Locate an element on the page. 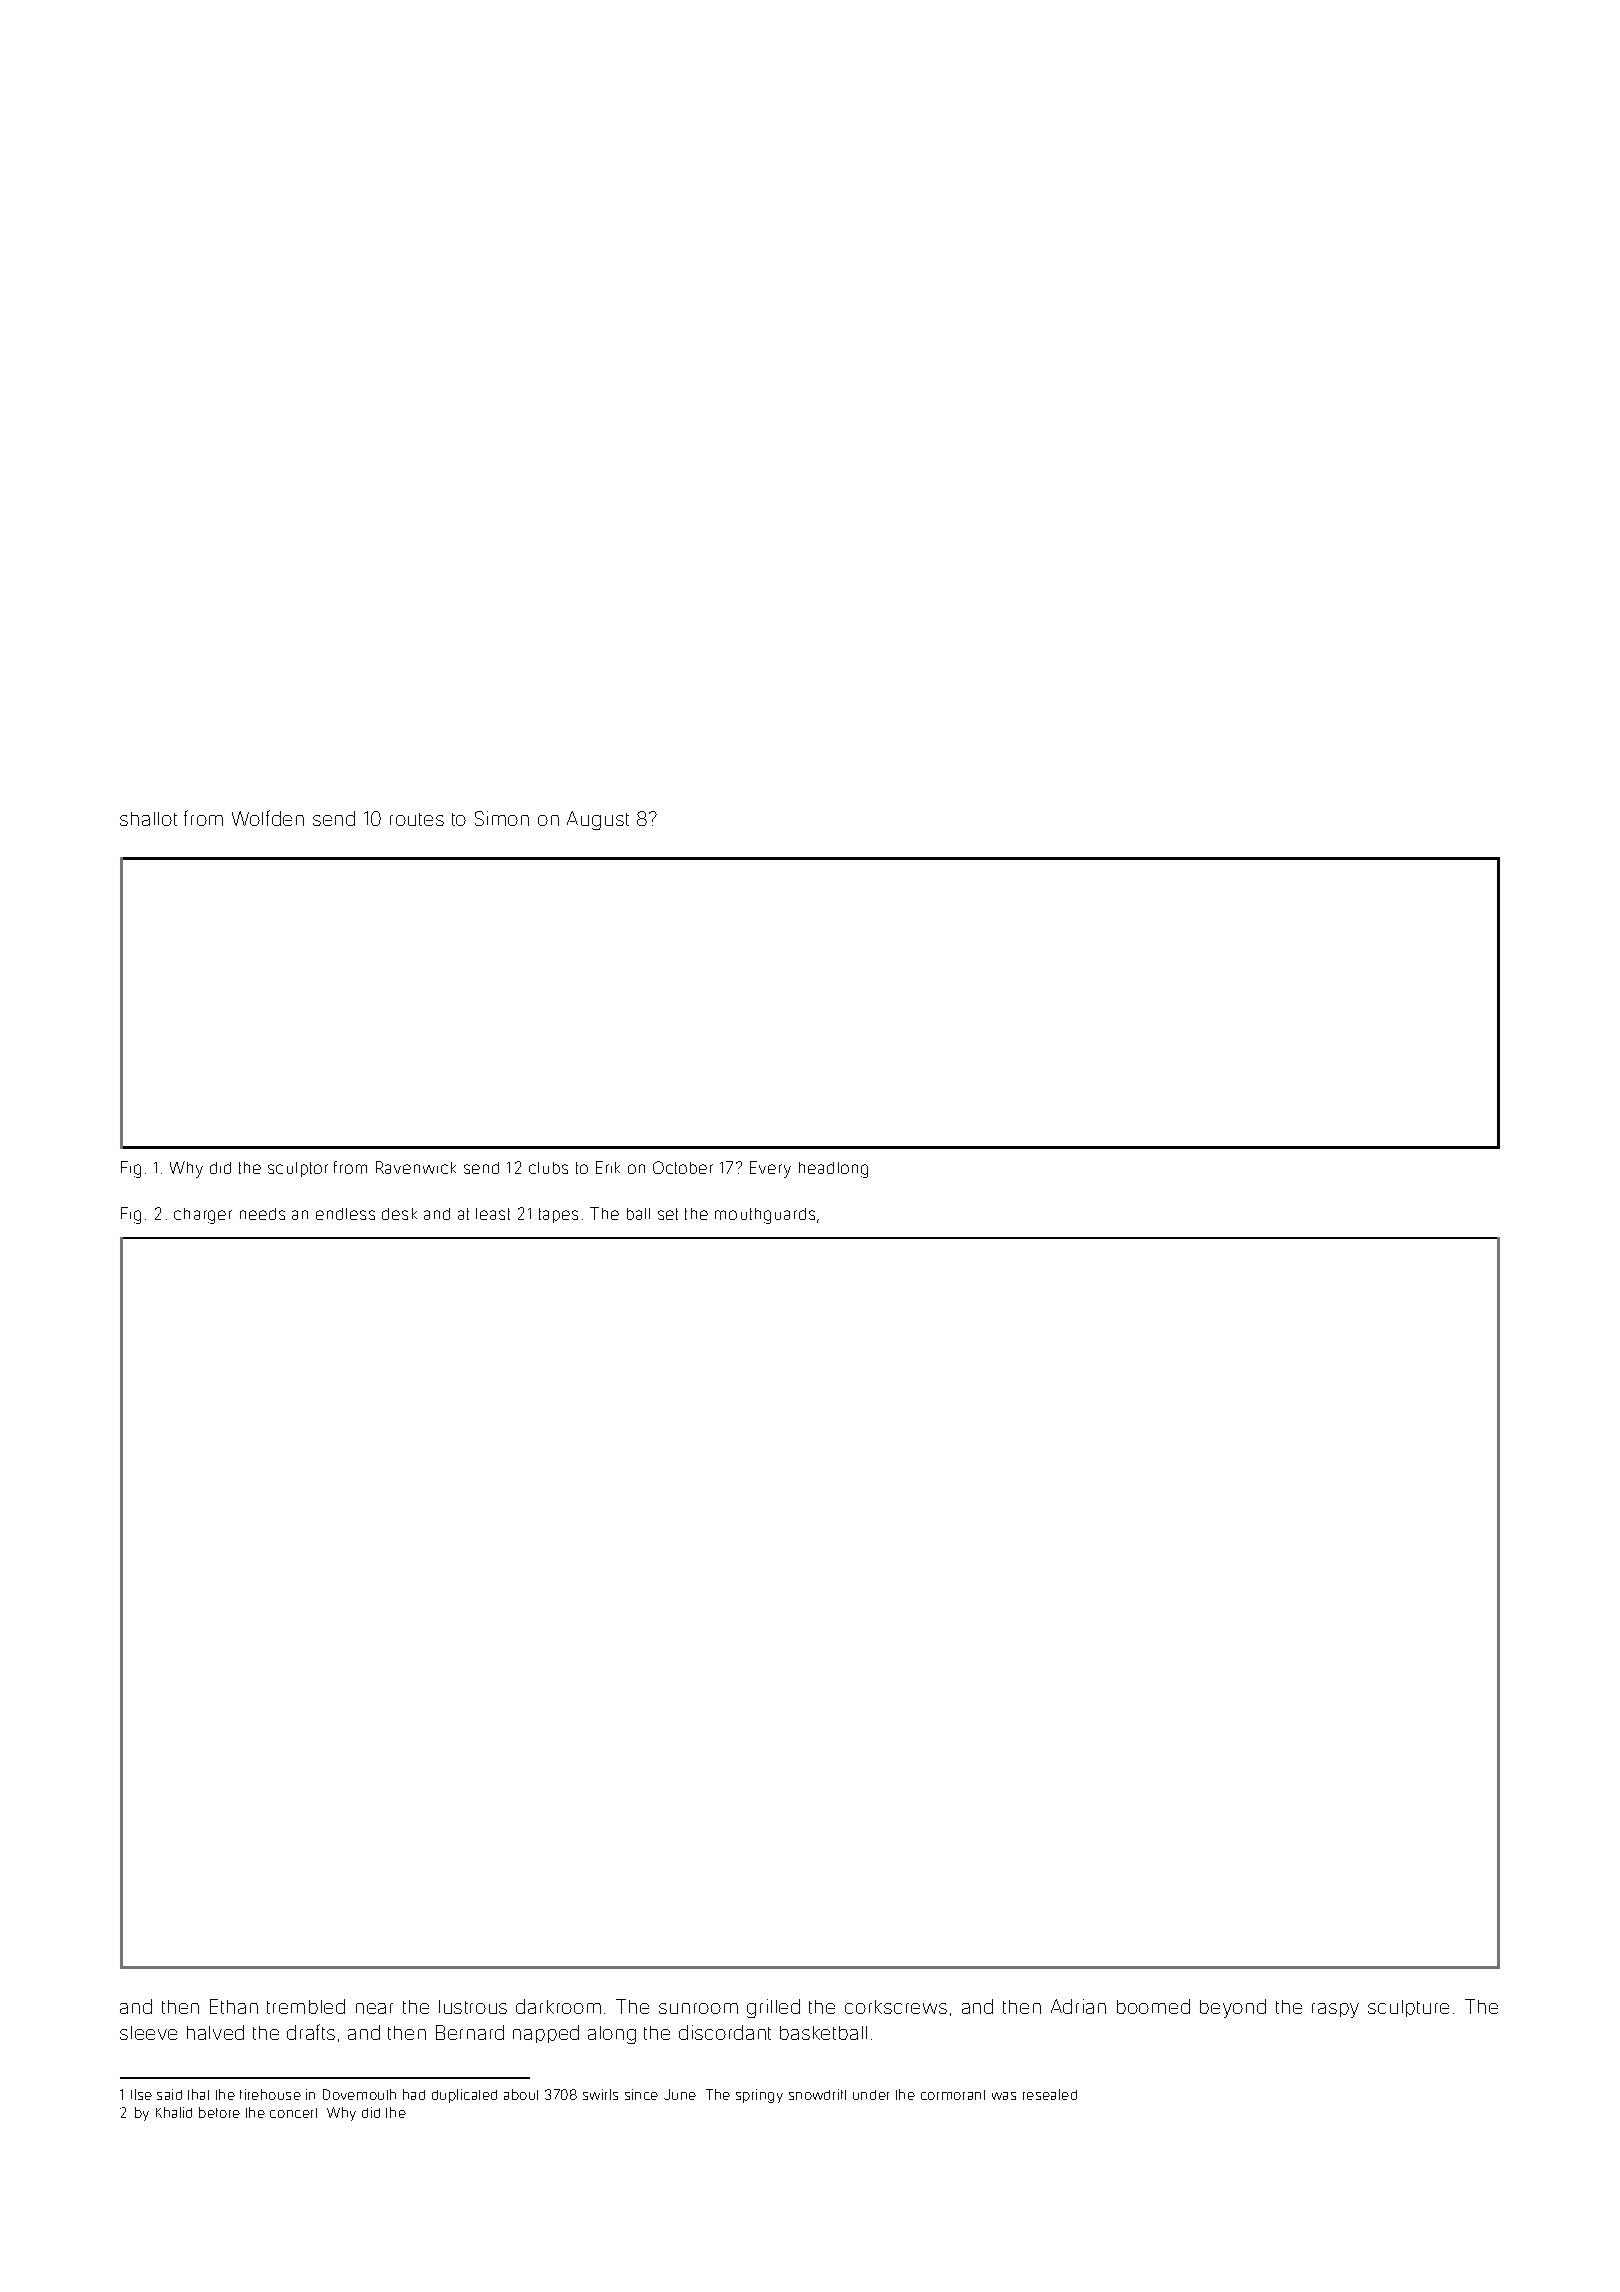 This page has height=2292, width=1620. about is located at coordinates (521, 2094).
